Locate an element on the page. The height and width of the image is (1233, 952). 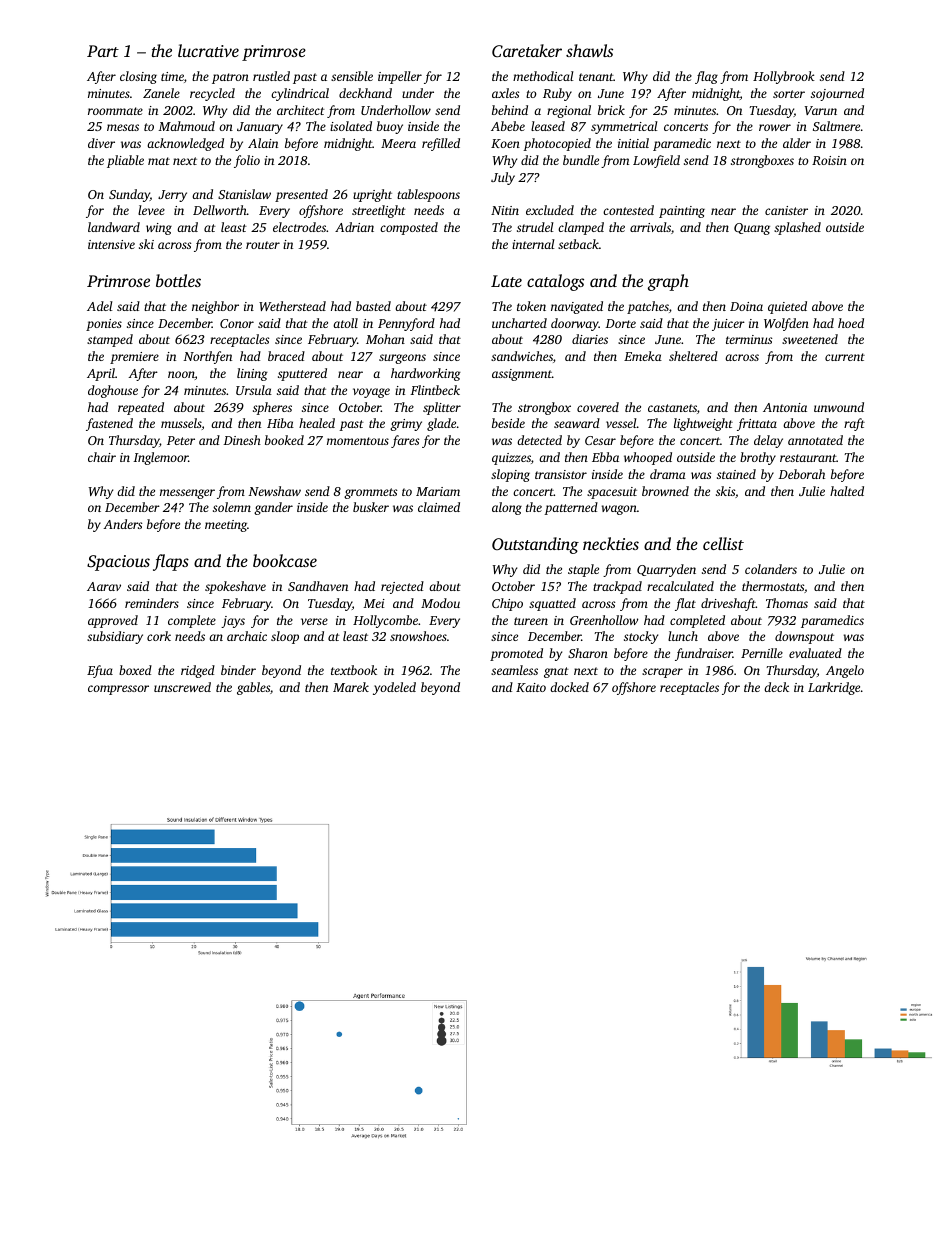
flag is located at coordinates (706, 77).
